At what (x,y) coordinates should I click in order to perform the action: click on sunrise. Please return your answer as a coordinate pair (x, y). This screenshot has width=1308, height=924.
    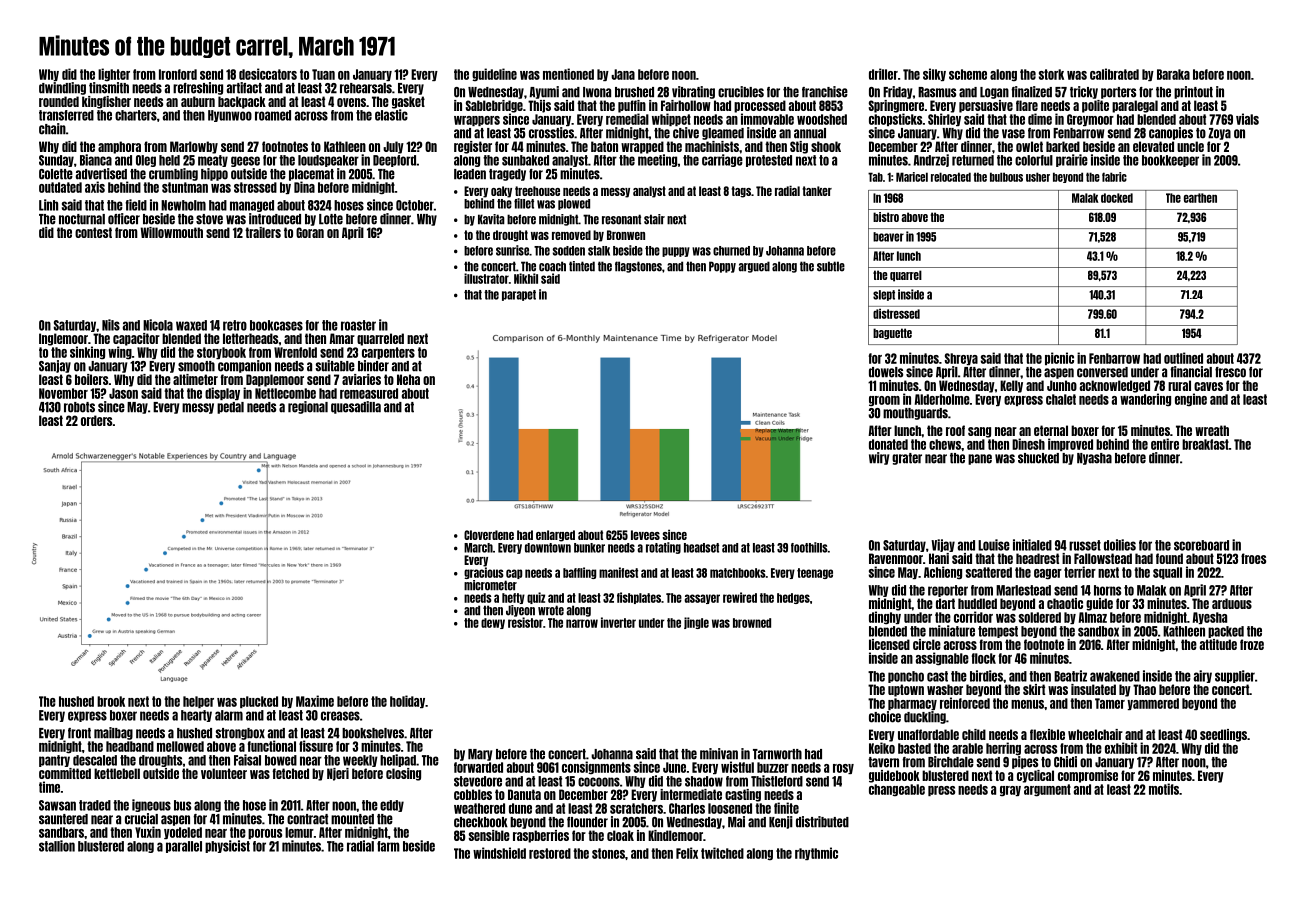
    Looking at the image, I should click on (512, 250).
